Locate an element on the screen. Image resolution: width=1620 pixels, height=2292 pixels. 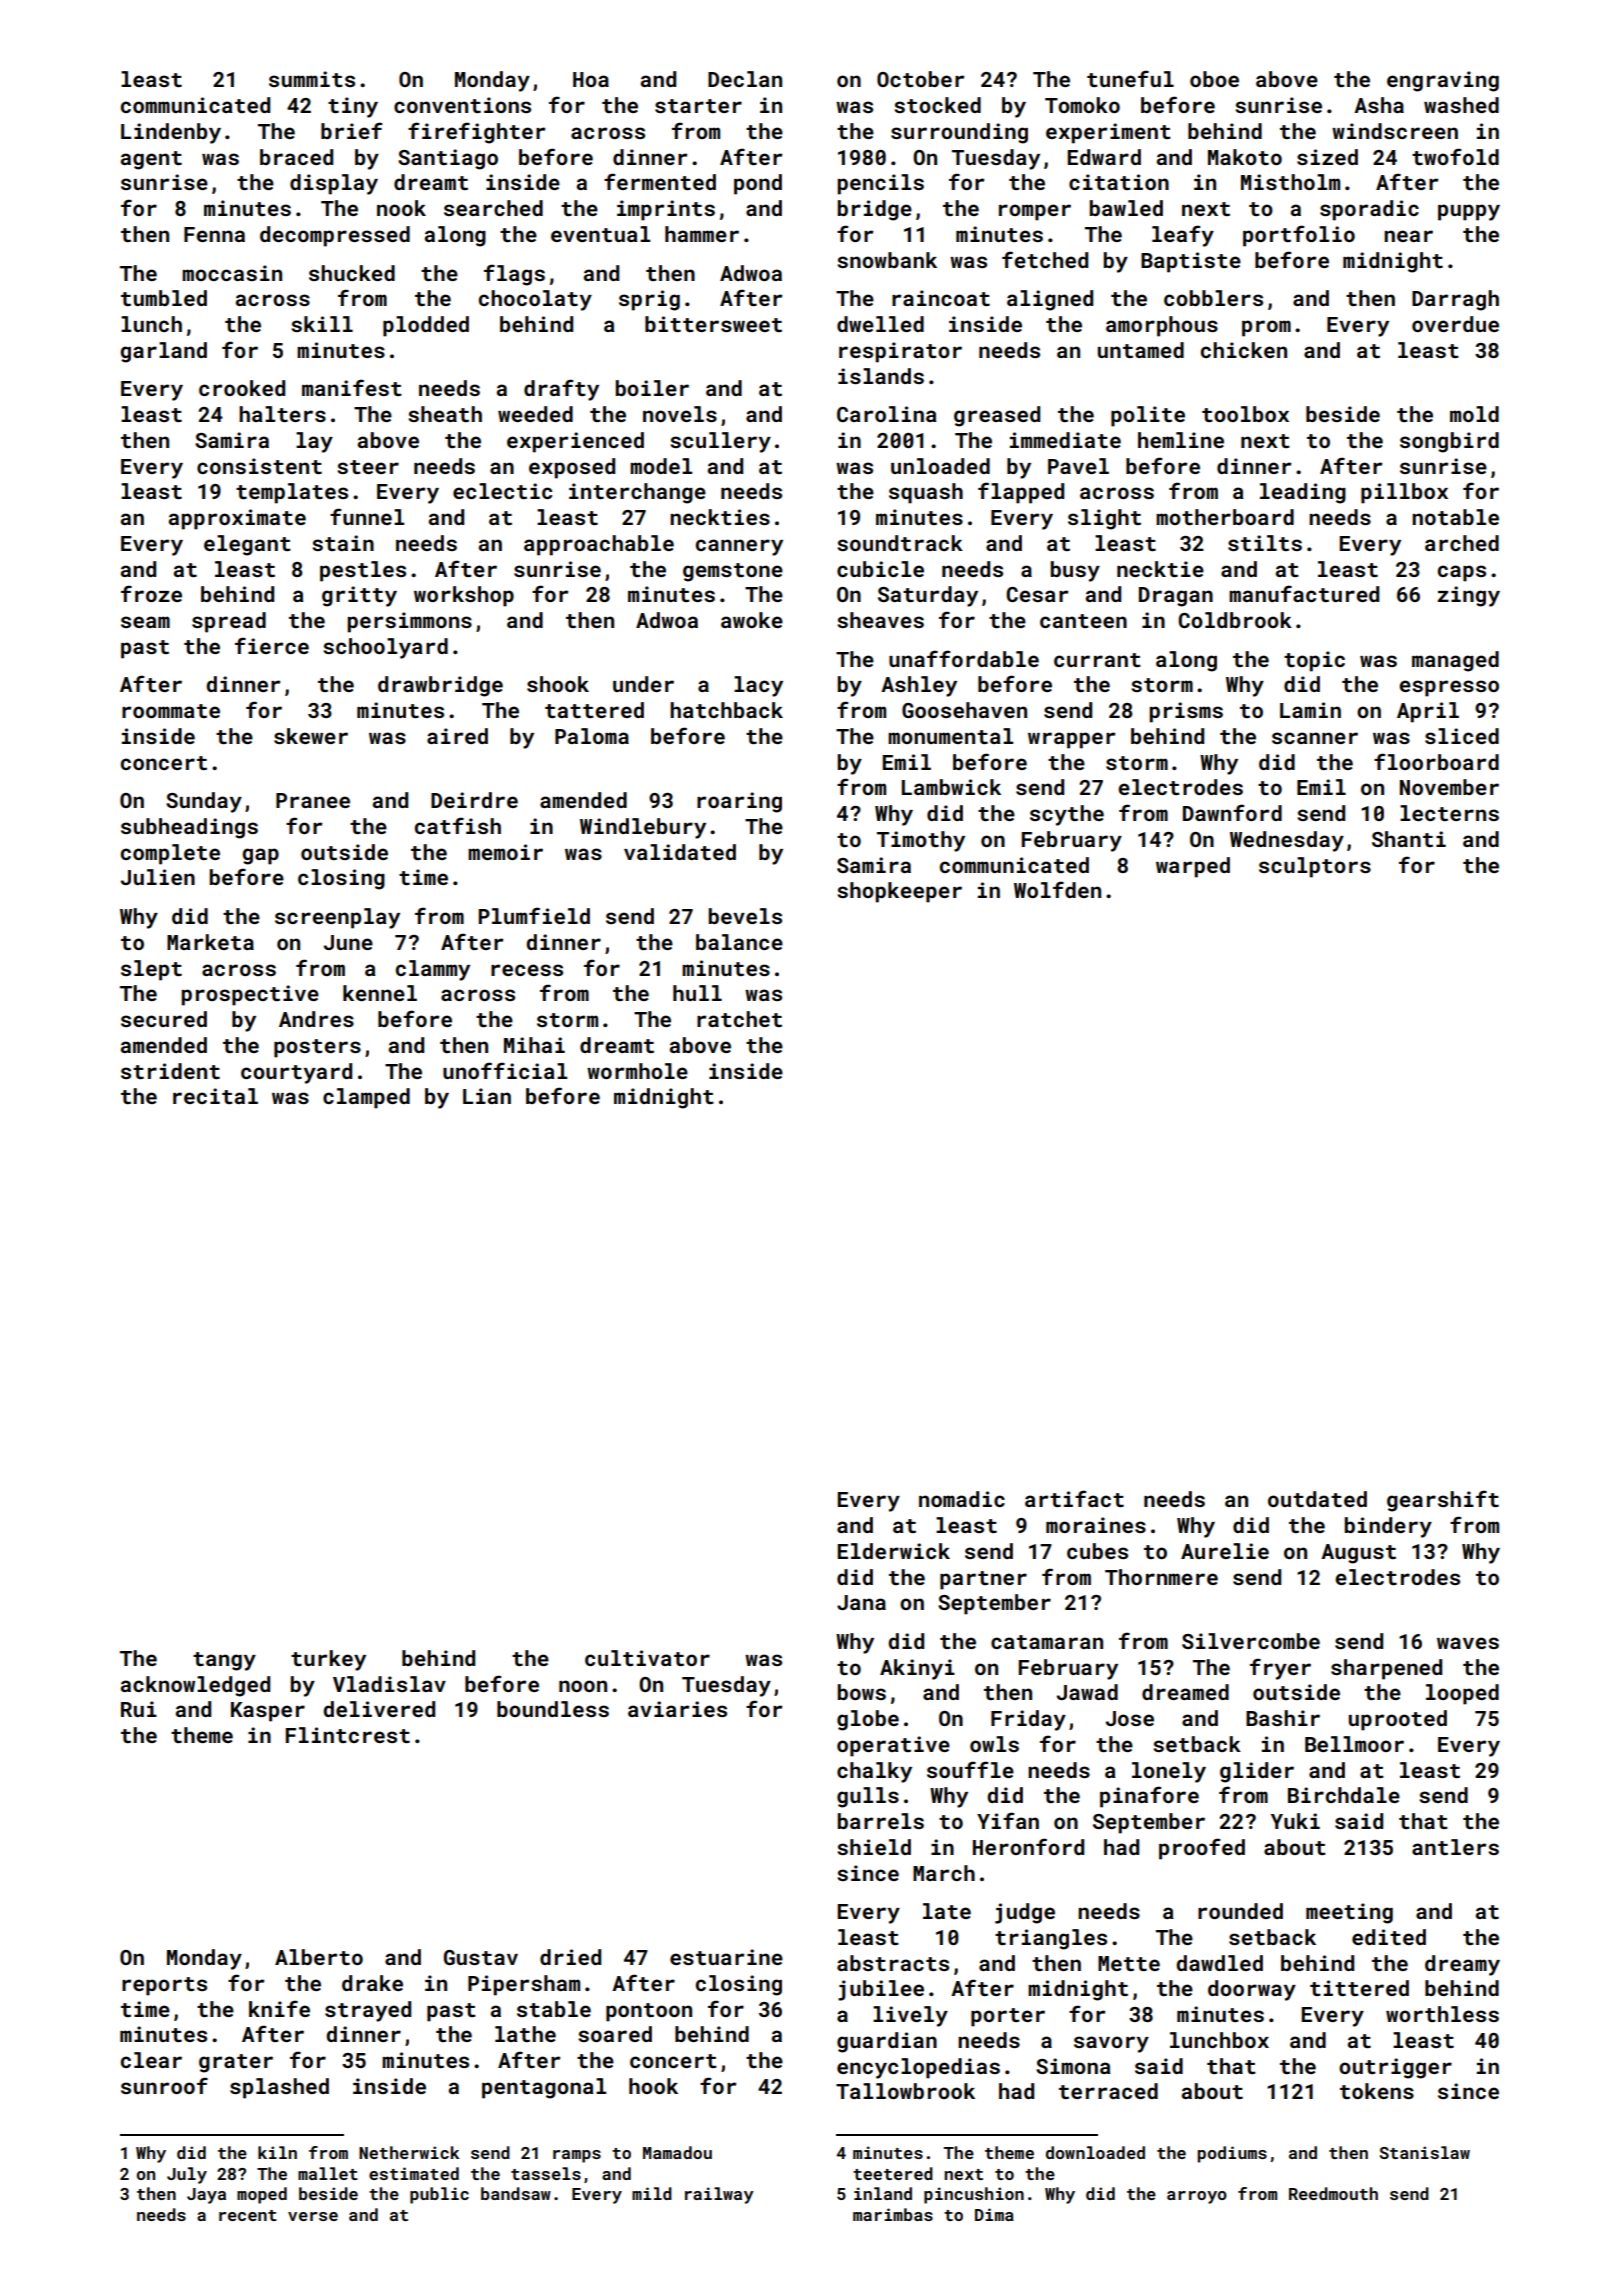
tuneful is located at coordinates (1130, 78).
